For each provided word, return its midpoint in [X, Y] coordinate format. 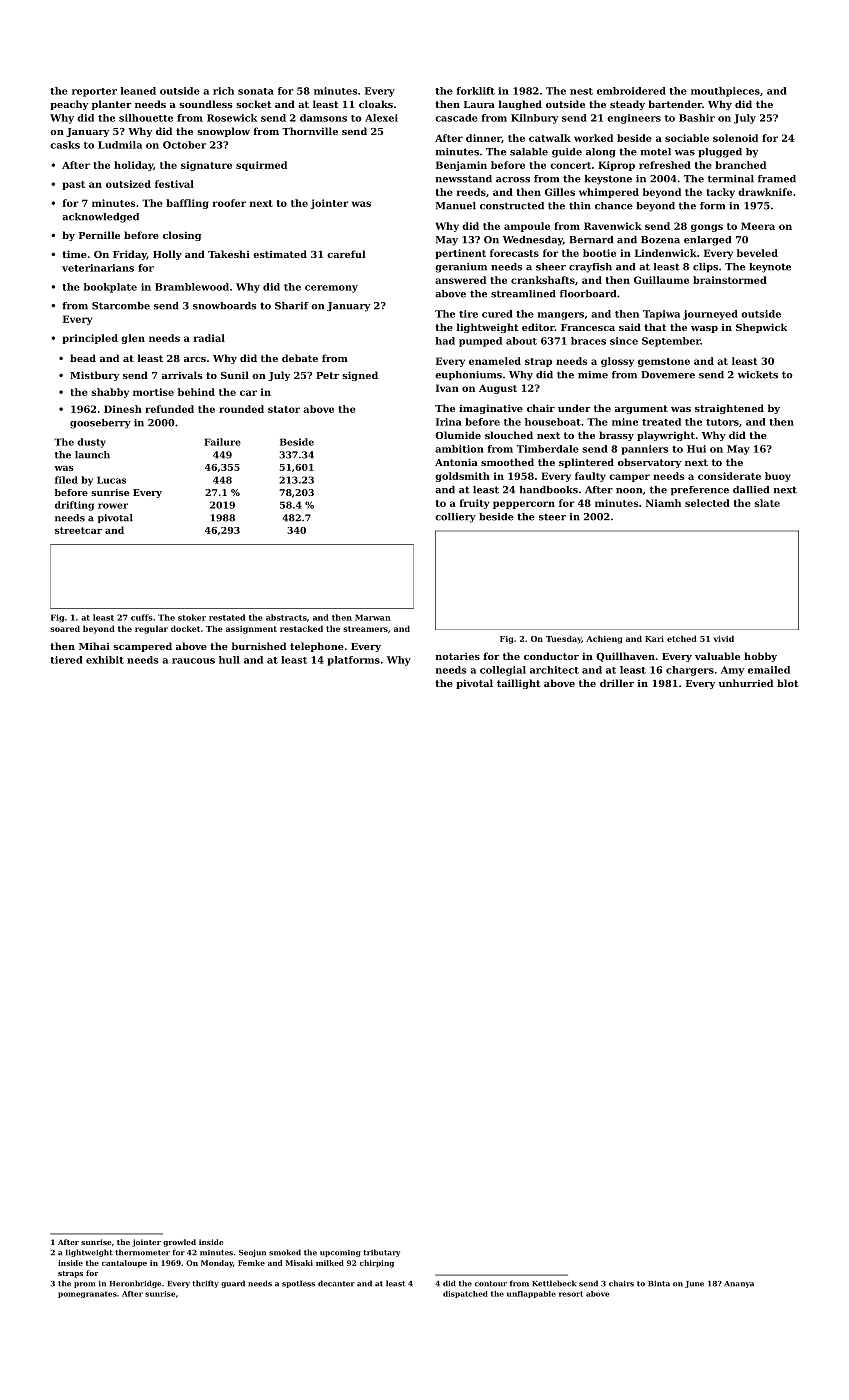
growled [179, 1243]
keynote [770, 268]
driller [617, 683]
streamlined [523, 294]
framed [777, 179]
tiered [66, 660]
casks [65, 145]
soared [65, 628]
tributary [381, 1253]
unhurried [746, 683]
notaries [458, 656]
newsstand [464, 179]
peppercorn [524, 505]
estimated [280, 254]
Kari [654, 639]
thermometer [142, 1252]
